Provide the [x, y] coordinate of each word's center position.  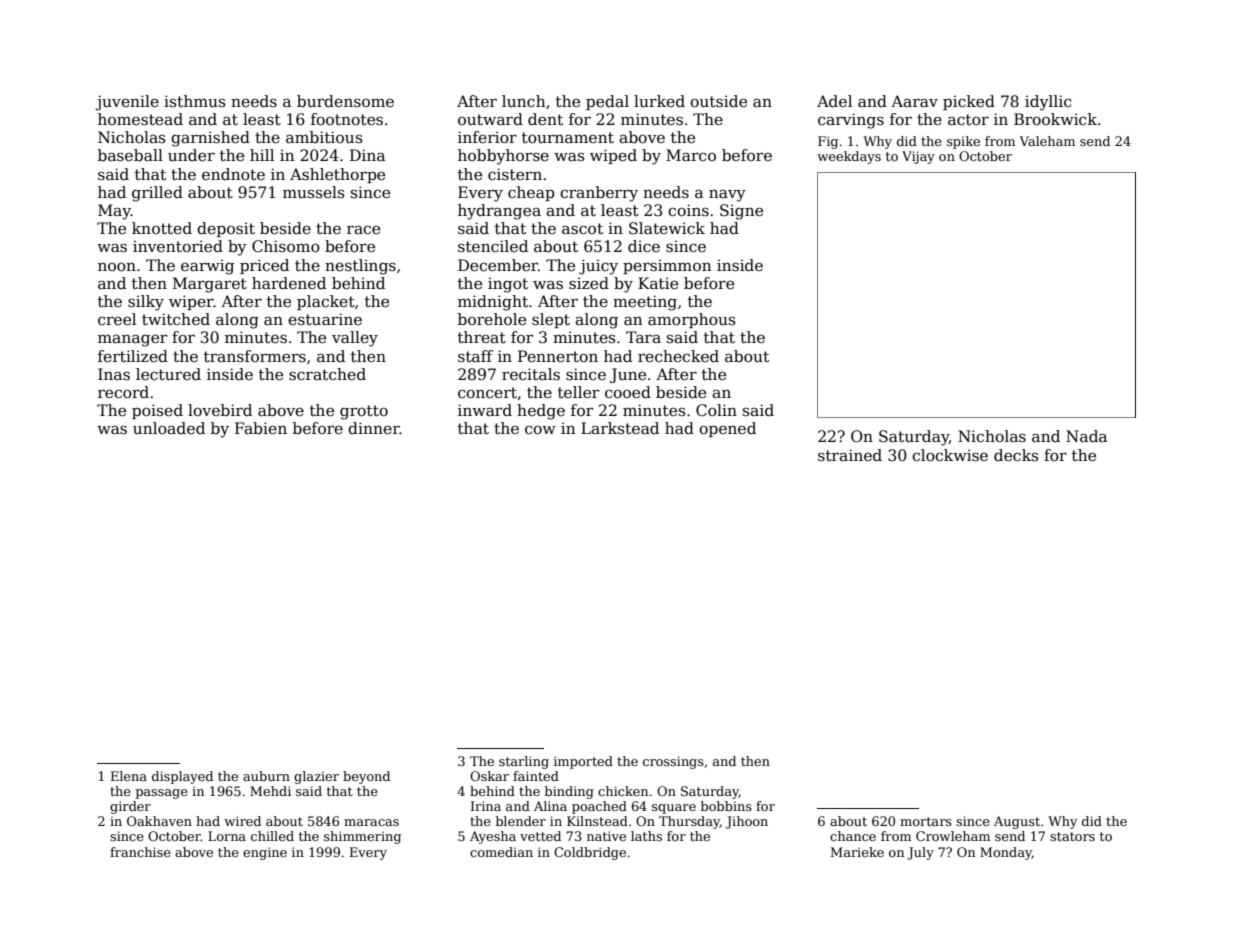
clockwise [950, 455]
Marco [691, 155]
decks [1016, 455]
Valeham [1047, 141]
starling [524, 762]
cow [540, 429]
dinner [374, 428]
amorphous [692, 320]
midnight [493, 303]
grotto [364, 412]
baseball [130, 155]
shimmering [362, 837]
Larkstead [620, 428]
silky [146, 303]
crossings [673, 762]
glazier [316, 777]
